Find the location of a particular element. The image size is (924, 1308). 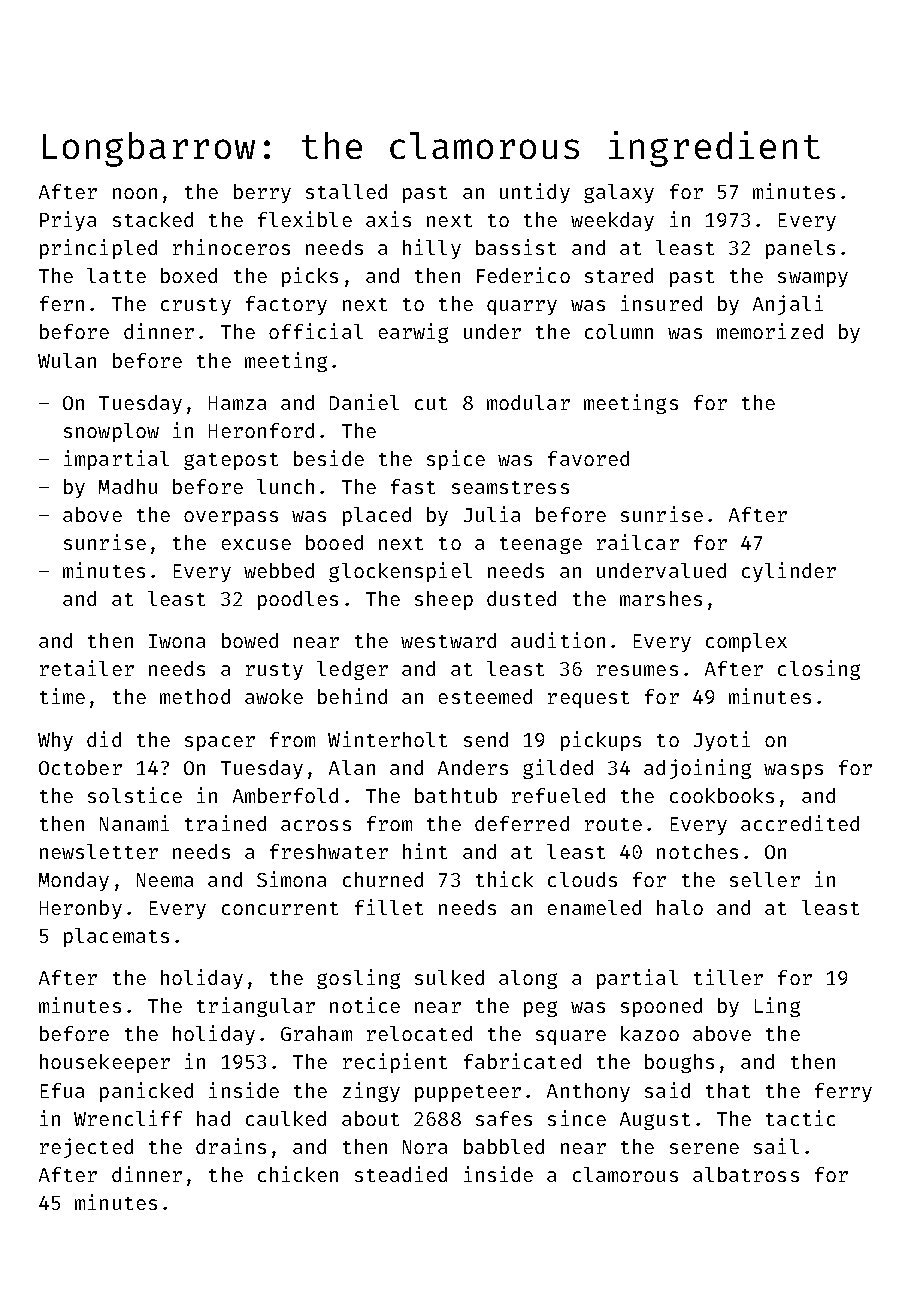

spacer is located at coordinates (220, 743).
